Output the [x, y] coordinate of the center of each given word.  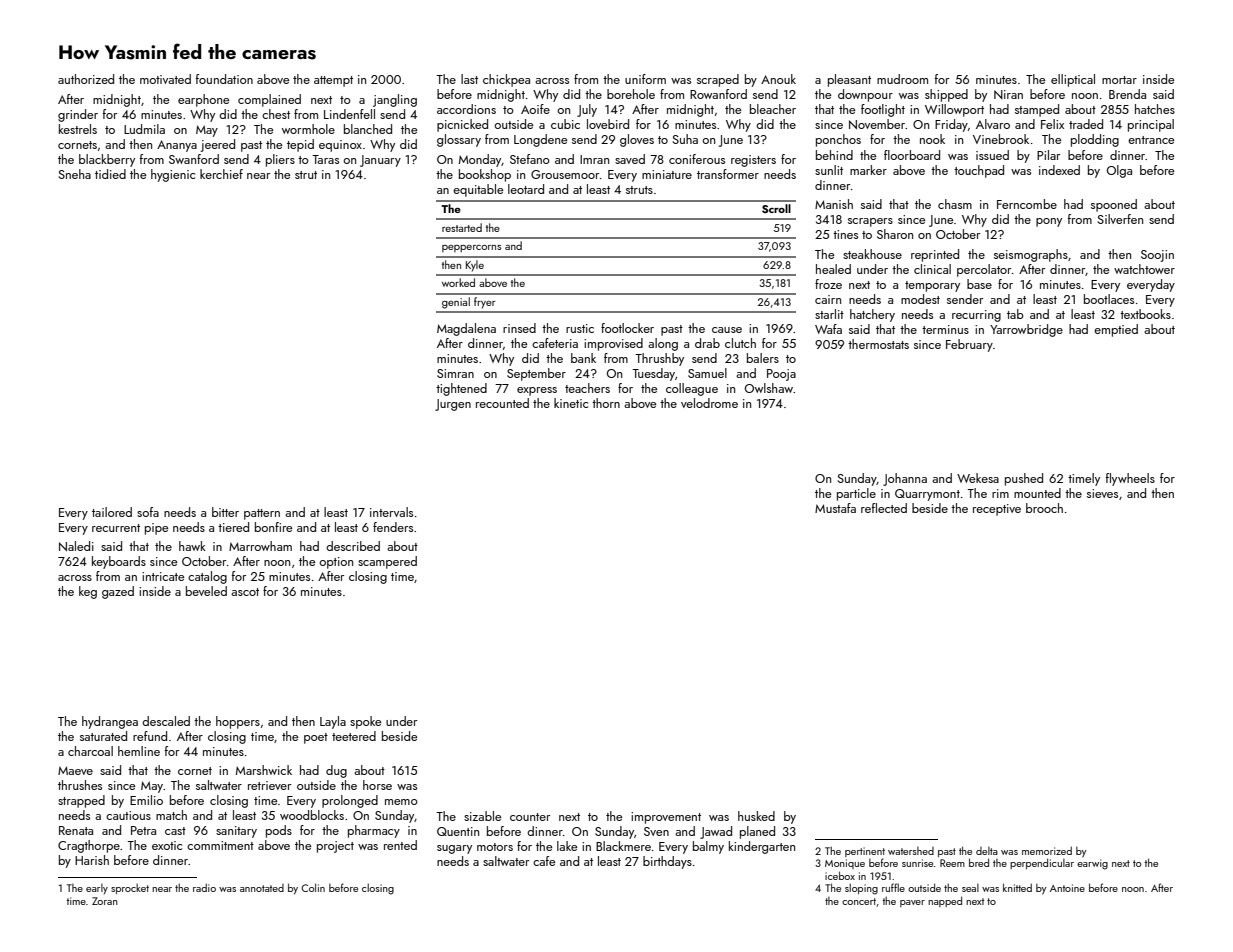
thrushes [80, 785]
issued [992, 155]
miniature [667, 174]
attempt [333, 81]
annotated [262, 888]
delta [987, 851]
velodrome [709, 403]
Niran [1008, 94]
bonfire [273, 527]
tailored [112, 512]
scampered [387, 562]
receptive [997, 510]
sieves [1102, 493]
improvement [666, 818]
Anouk [778, 79]
